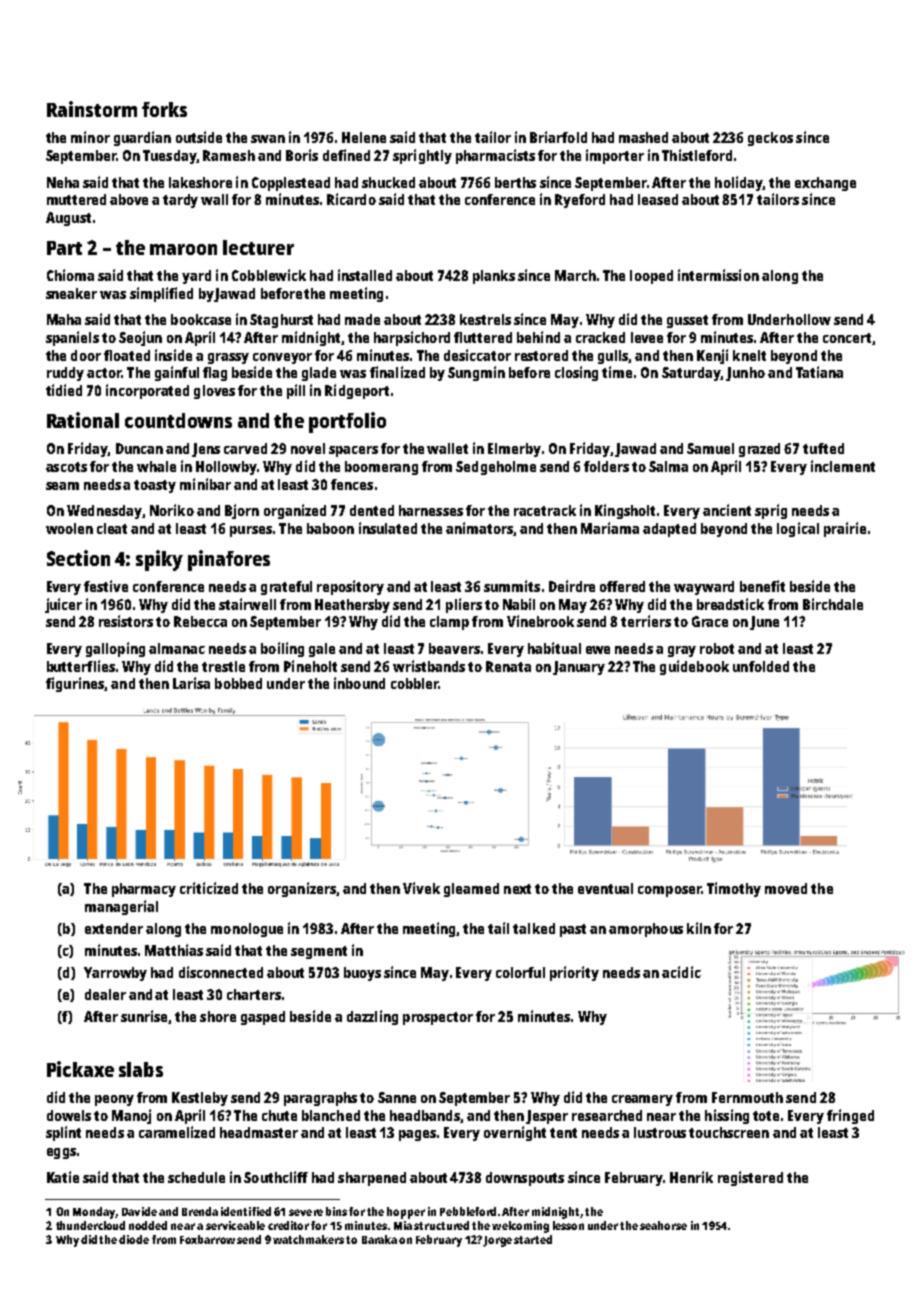 The height and width of the screenshot is (1308, 924). What do you see at coordinates (558, 137) in the screenshot?
I see `Briarfold` at bounding box center [558, 137].
